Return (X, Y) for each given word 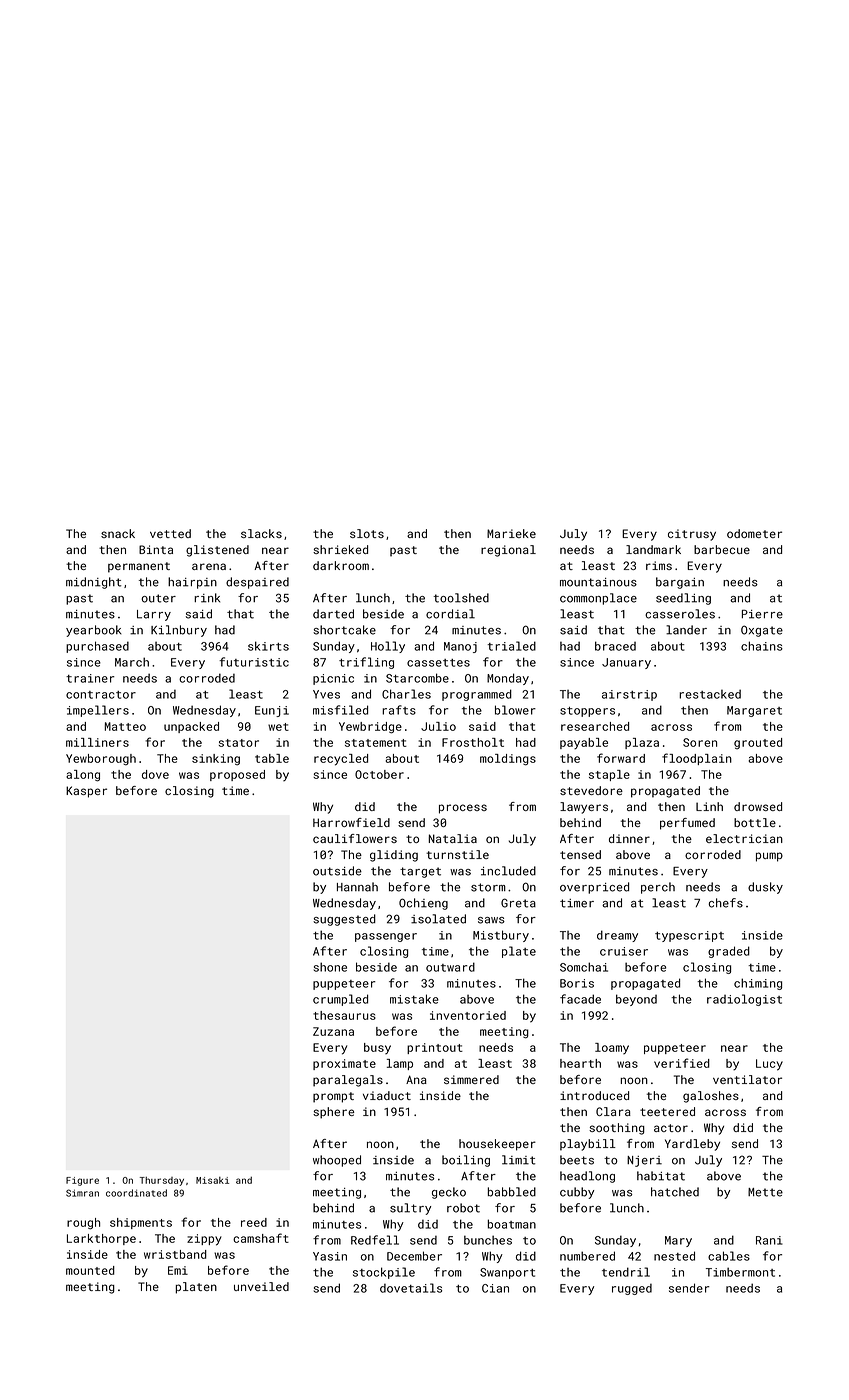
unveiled (261, 1286)
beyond (636, 1000)
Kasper (86, 792)
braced (615, 646)
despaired (257, 583)
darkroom (341, 565)
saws (491, 920)
